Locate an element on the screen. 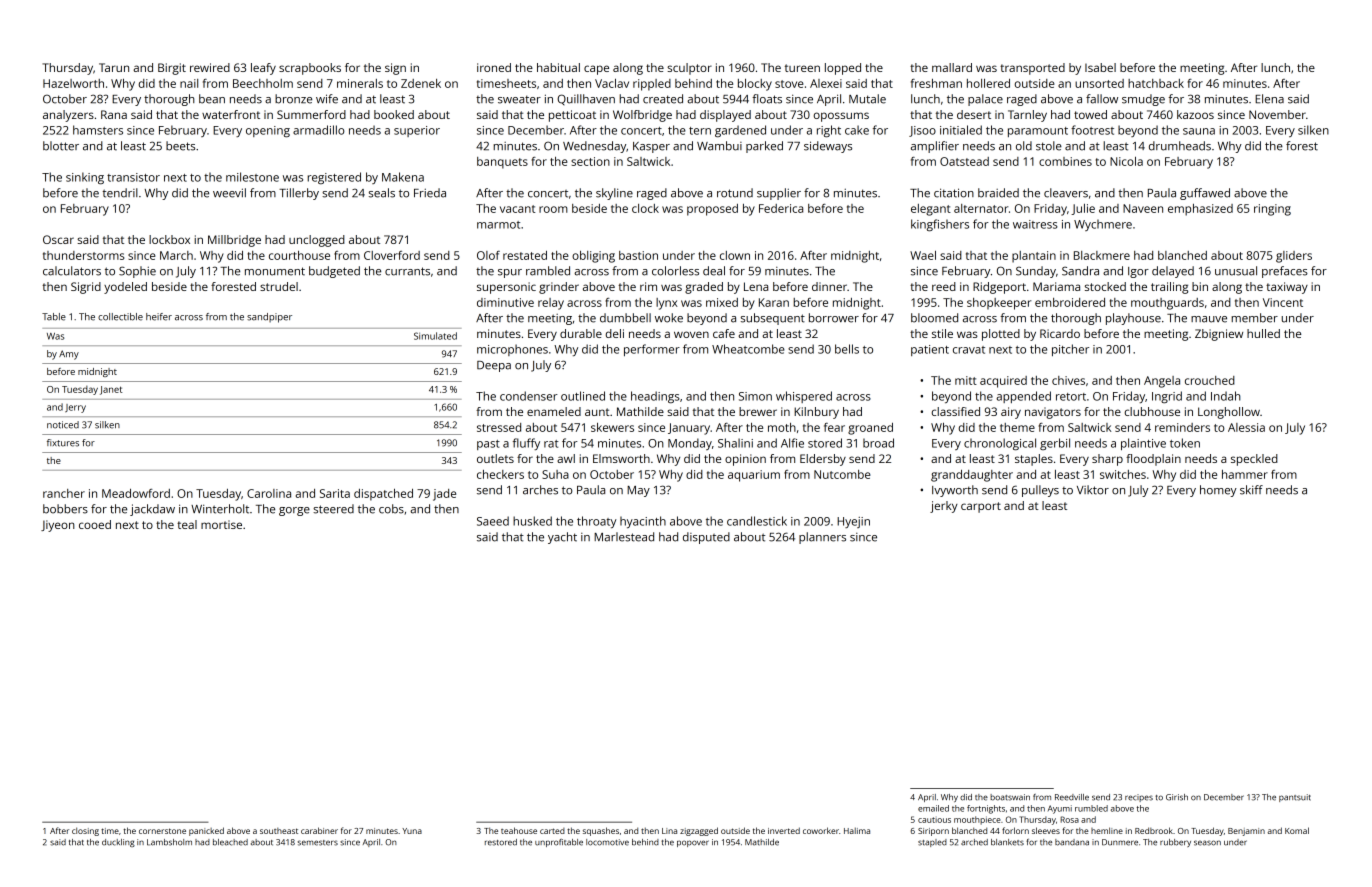 The width and height of the screenshot is (1372, 887). Isabel is located at coordinates (1100, 67).
